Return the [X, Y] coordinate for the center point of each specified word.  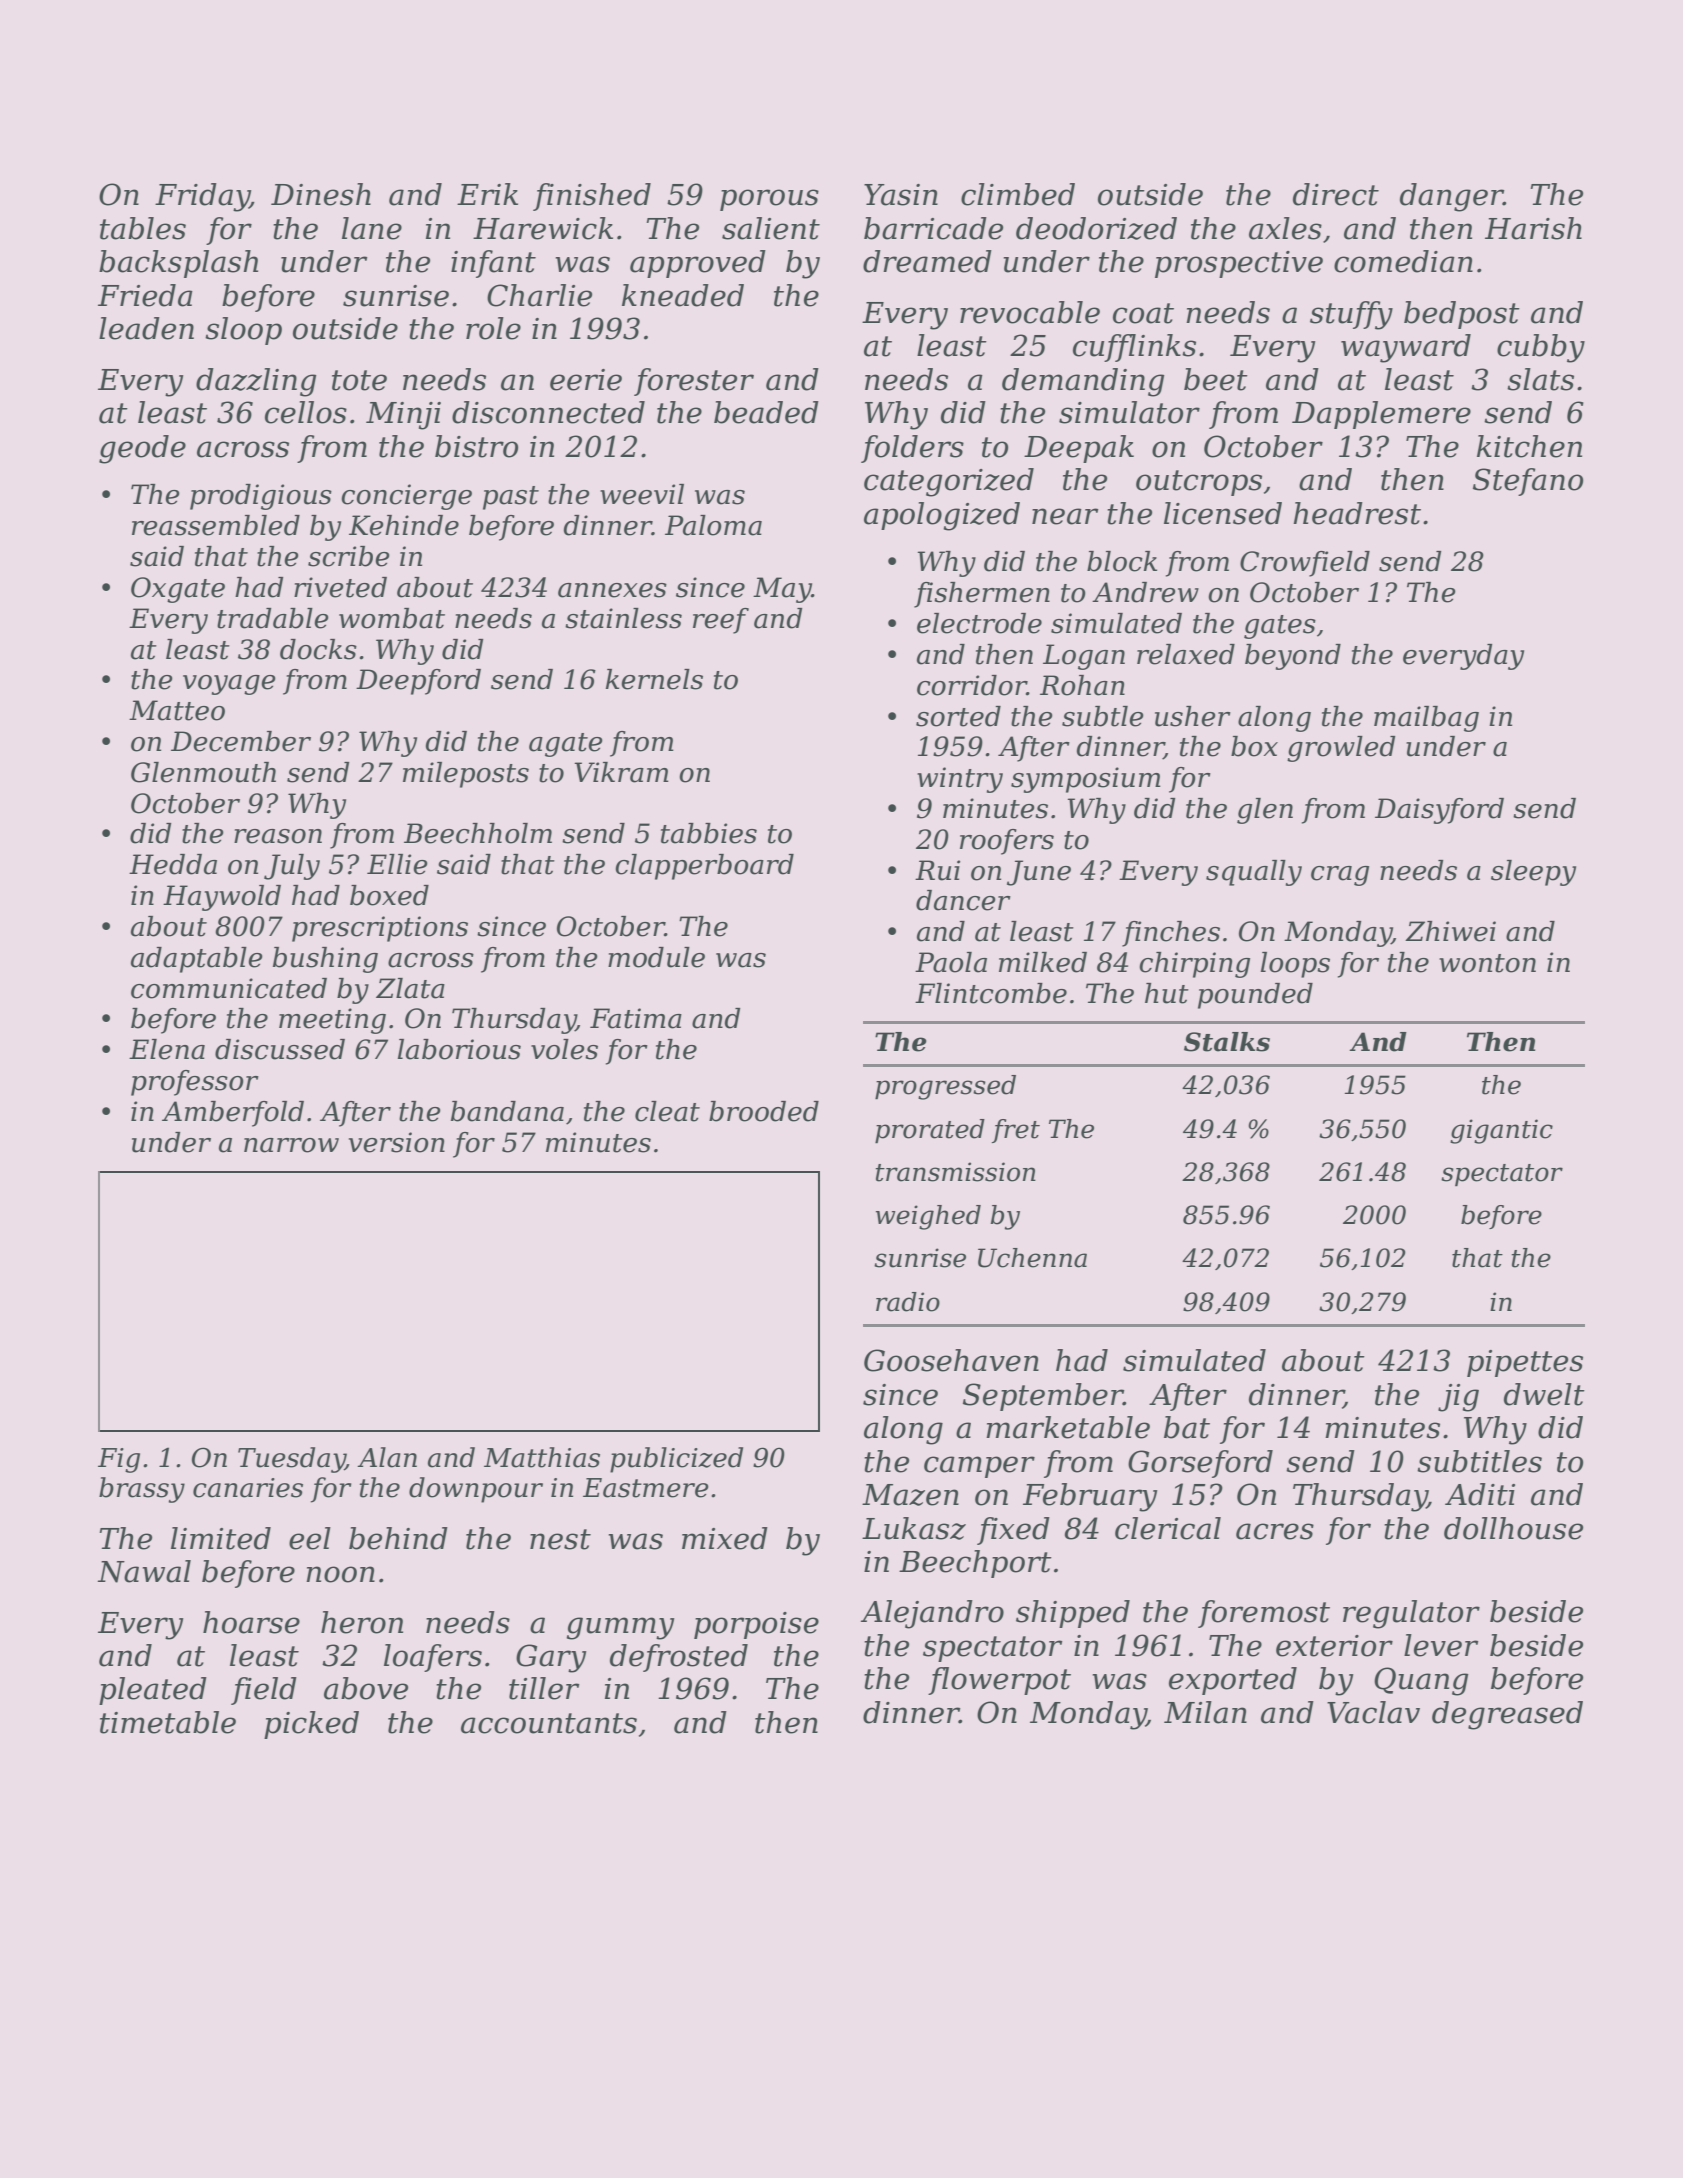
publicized [676, 1460]
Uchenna [1032, 1258]
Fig [119, 1460]
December [241, 741]
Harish [1533, 228]
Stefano [1528, 482]
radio [908, 1302]
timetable [168, 1722]
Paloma [713, 525]
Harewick [543, 228]
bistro [476, 446]
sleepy [1533, 873]
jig [1458, 1398]
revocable [1030, 312]
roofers [1007, 842]
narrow [291, 1145]
